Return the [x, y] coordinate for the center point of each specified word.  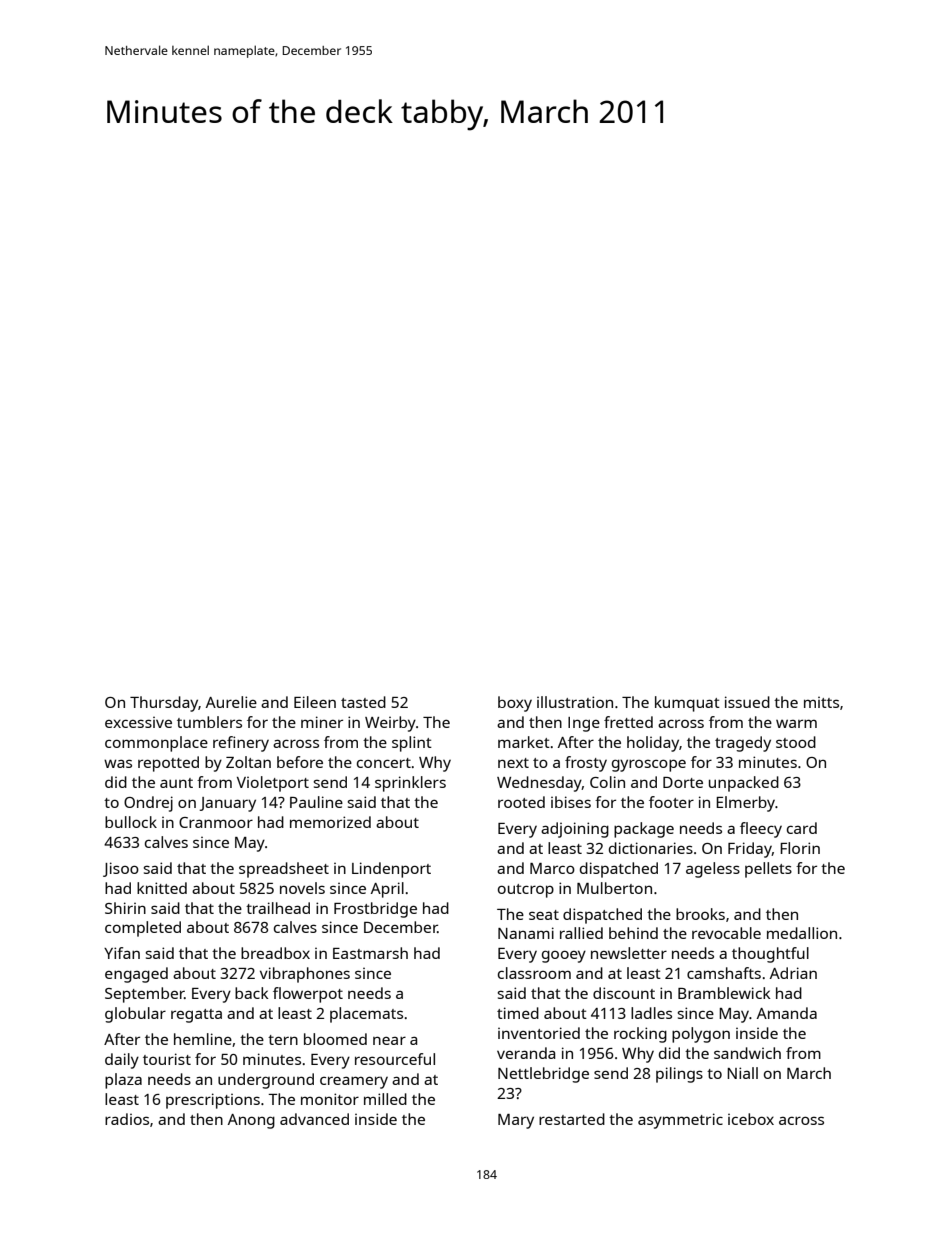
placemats [366, 1015]
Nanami [526, 933]
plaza [123, 1081]
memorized [330, 822]
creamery [354, 1082]
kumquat [687, 704]
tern [283, 1040]
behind [633, 933]
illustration [575, 702]
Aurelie [231, 702]
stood [796, 742]
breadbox [275, 953]
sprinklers [410, 784]
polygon [701, 1035]
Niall [742, 1073]
